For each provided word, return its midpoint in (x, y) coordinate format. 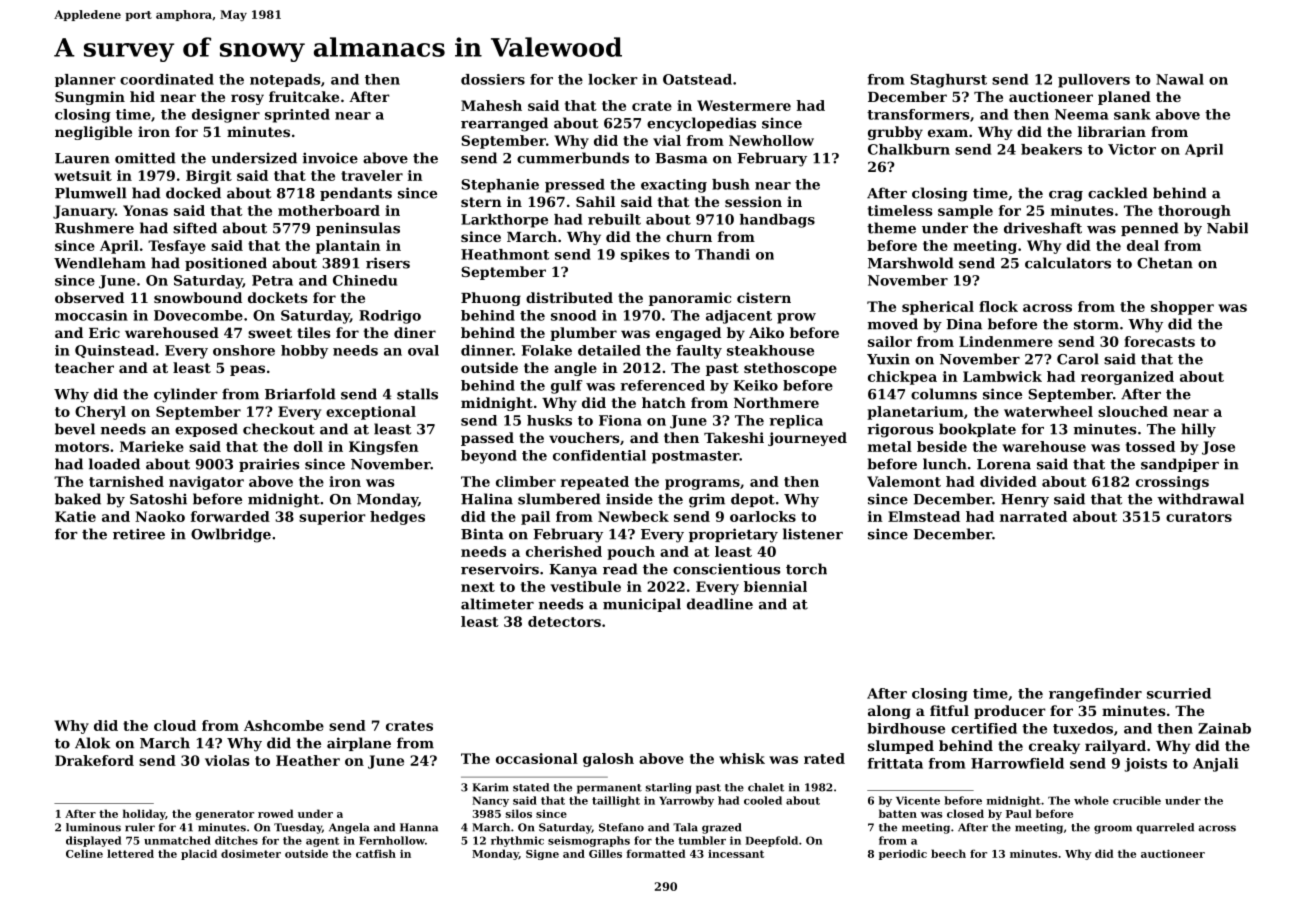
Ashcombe (284, 725)
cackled (1118, 193)
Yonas (145, 210)
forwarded (230, 516)
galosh (608, 760)
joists (1145, 765)
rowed (276, 813)
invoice (330, 158)
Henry (1025, 501)
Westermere (744, 105)
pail (535, 518)
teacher (84, 367)
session (753, 201)
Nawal (1180, 79)
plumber (583, 334)
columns (944, 394)
